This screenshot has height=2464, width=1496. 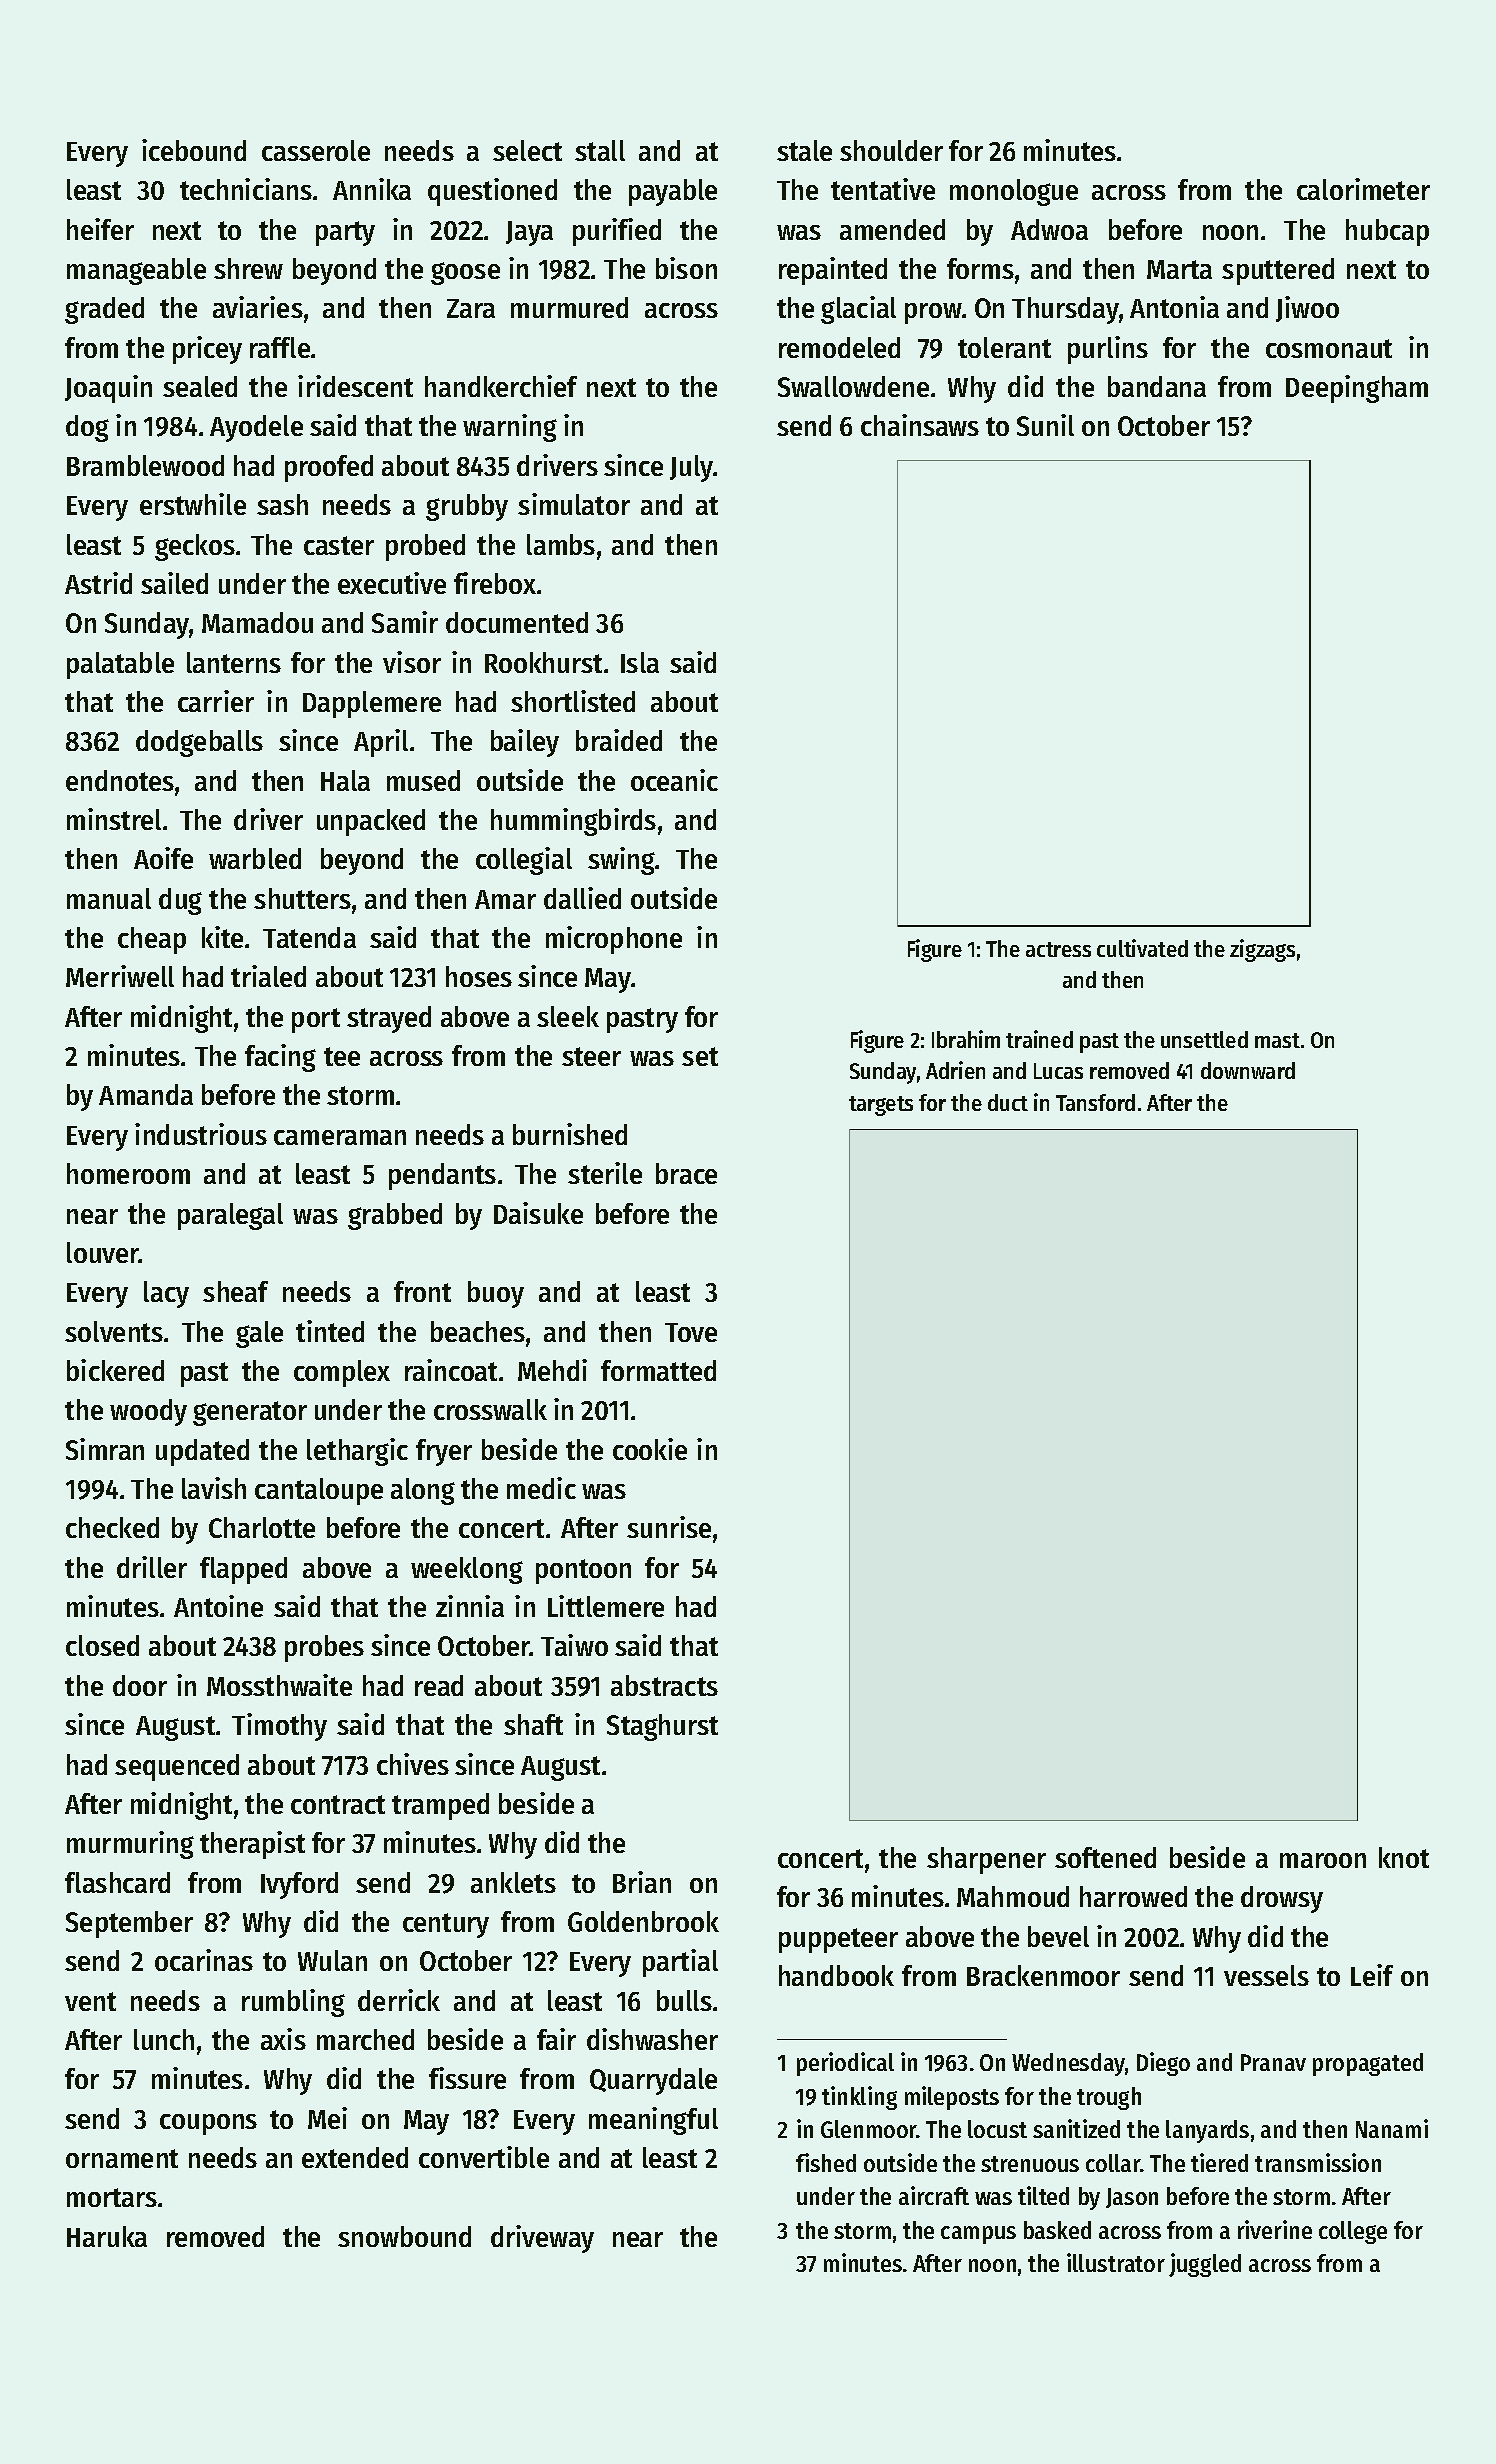 What do you see at coordinates (1058, 949) in the screenshot?
I see `actress` at bounding box center [1058, 949].
